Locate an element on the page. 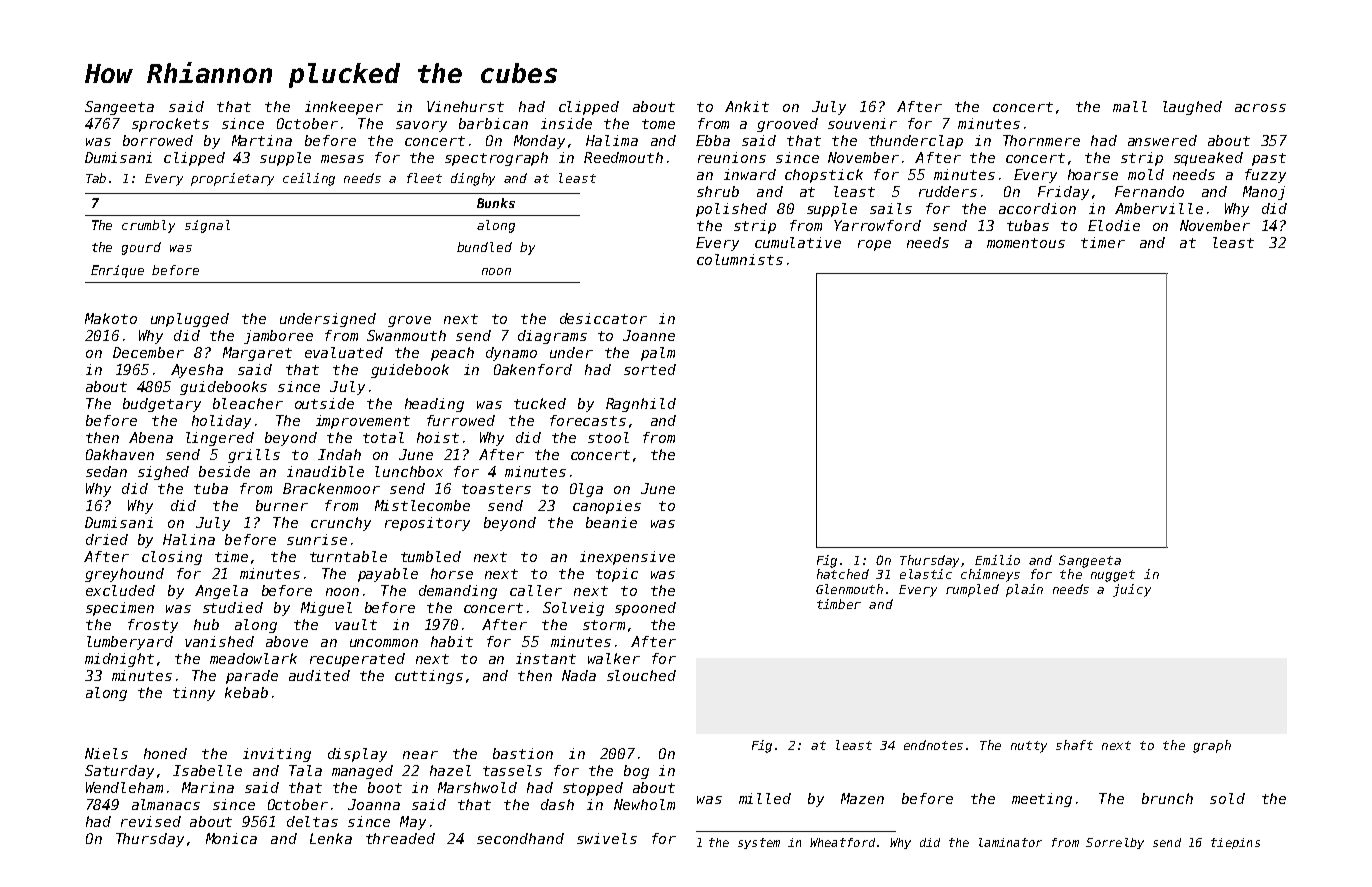 The image size is (1372, 887). nugget is located at coordinates (1113, 576).
